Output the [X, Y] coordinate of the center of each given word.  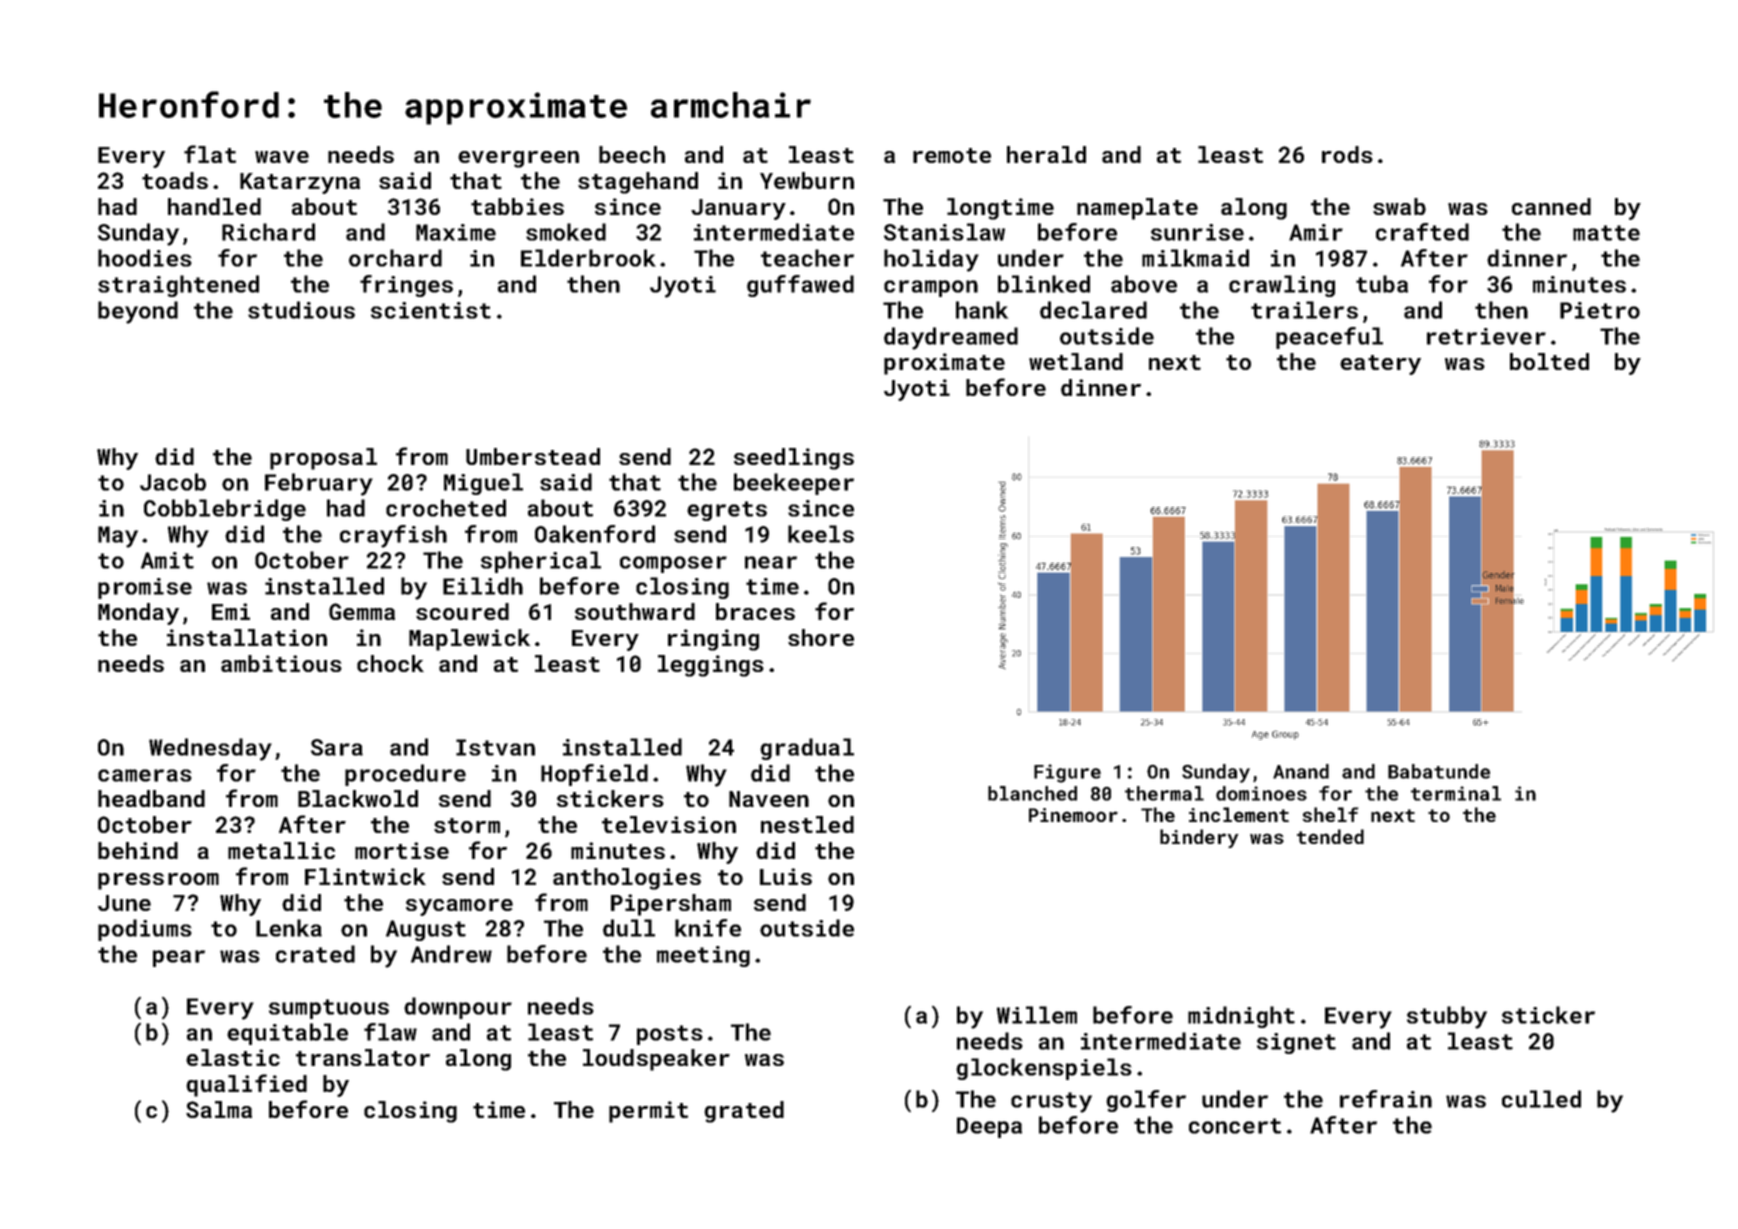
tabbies [517, 206]
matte [1606, 233]
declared [1093, 310]
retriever [1486, 336]
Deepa [989, 1127]
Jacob [173, 482]
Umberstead [533, 456]
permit [648, 1112]
